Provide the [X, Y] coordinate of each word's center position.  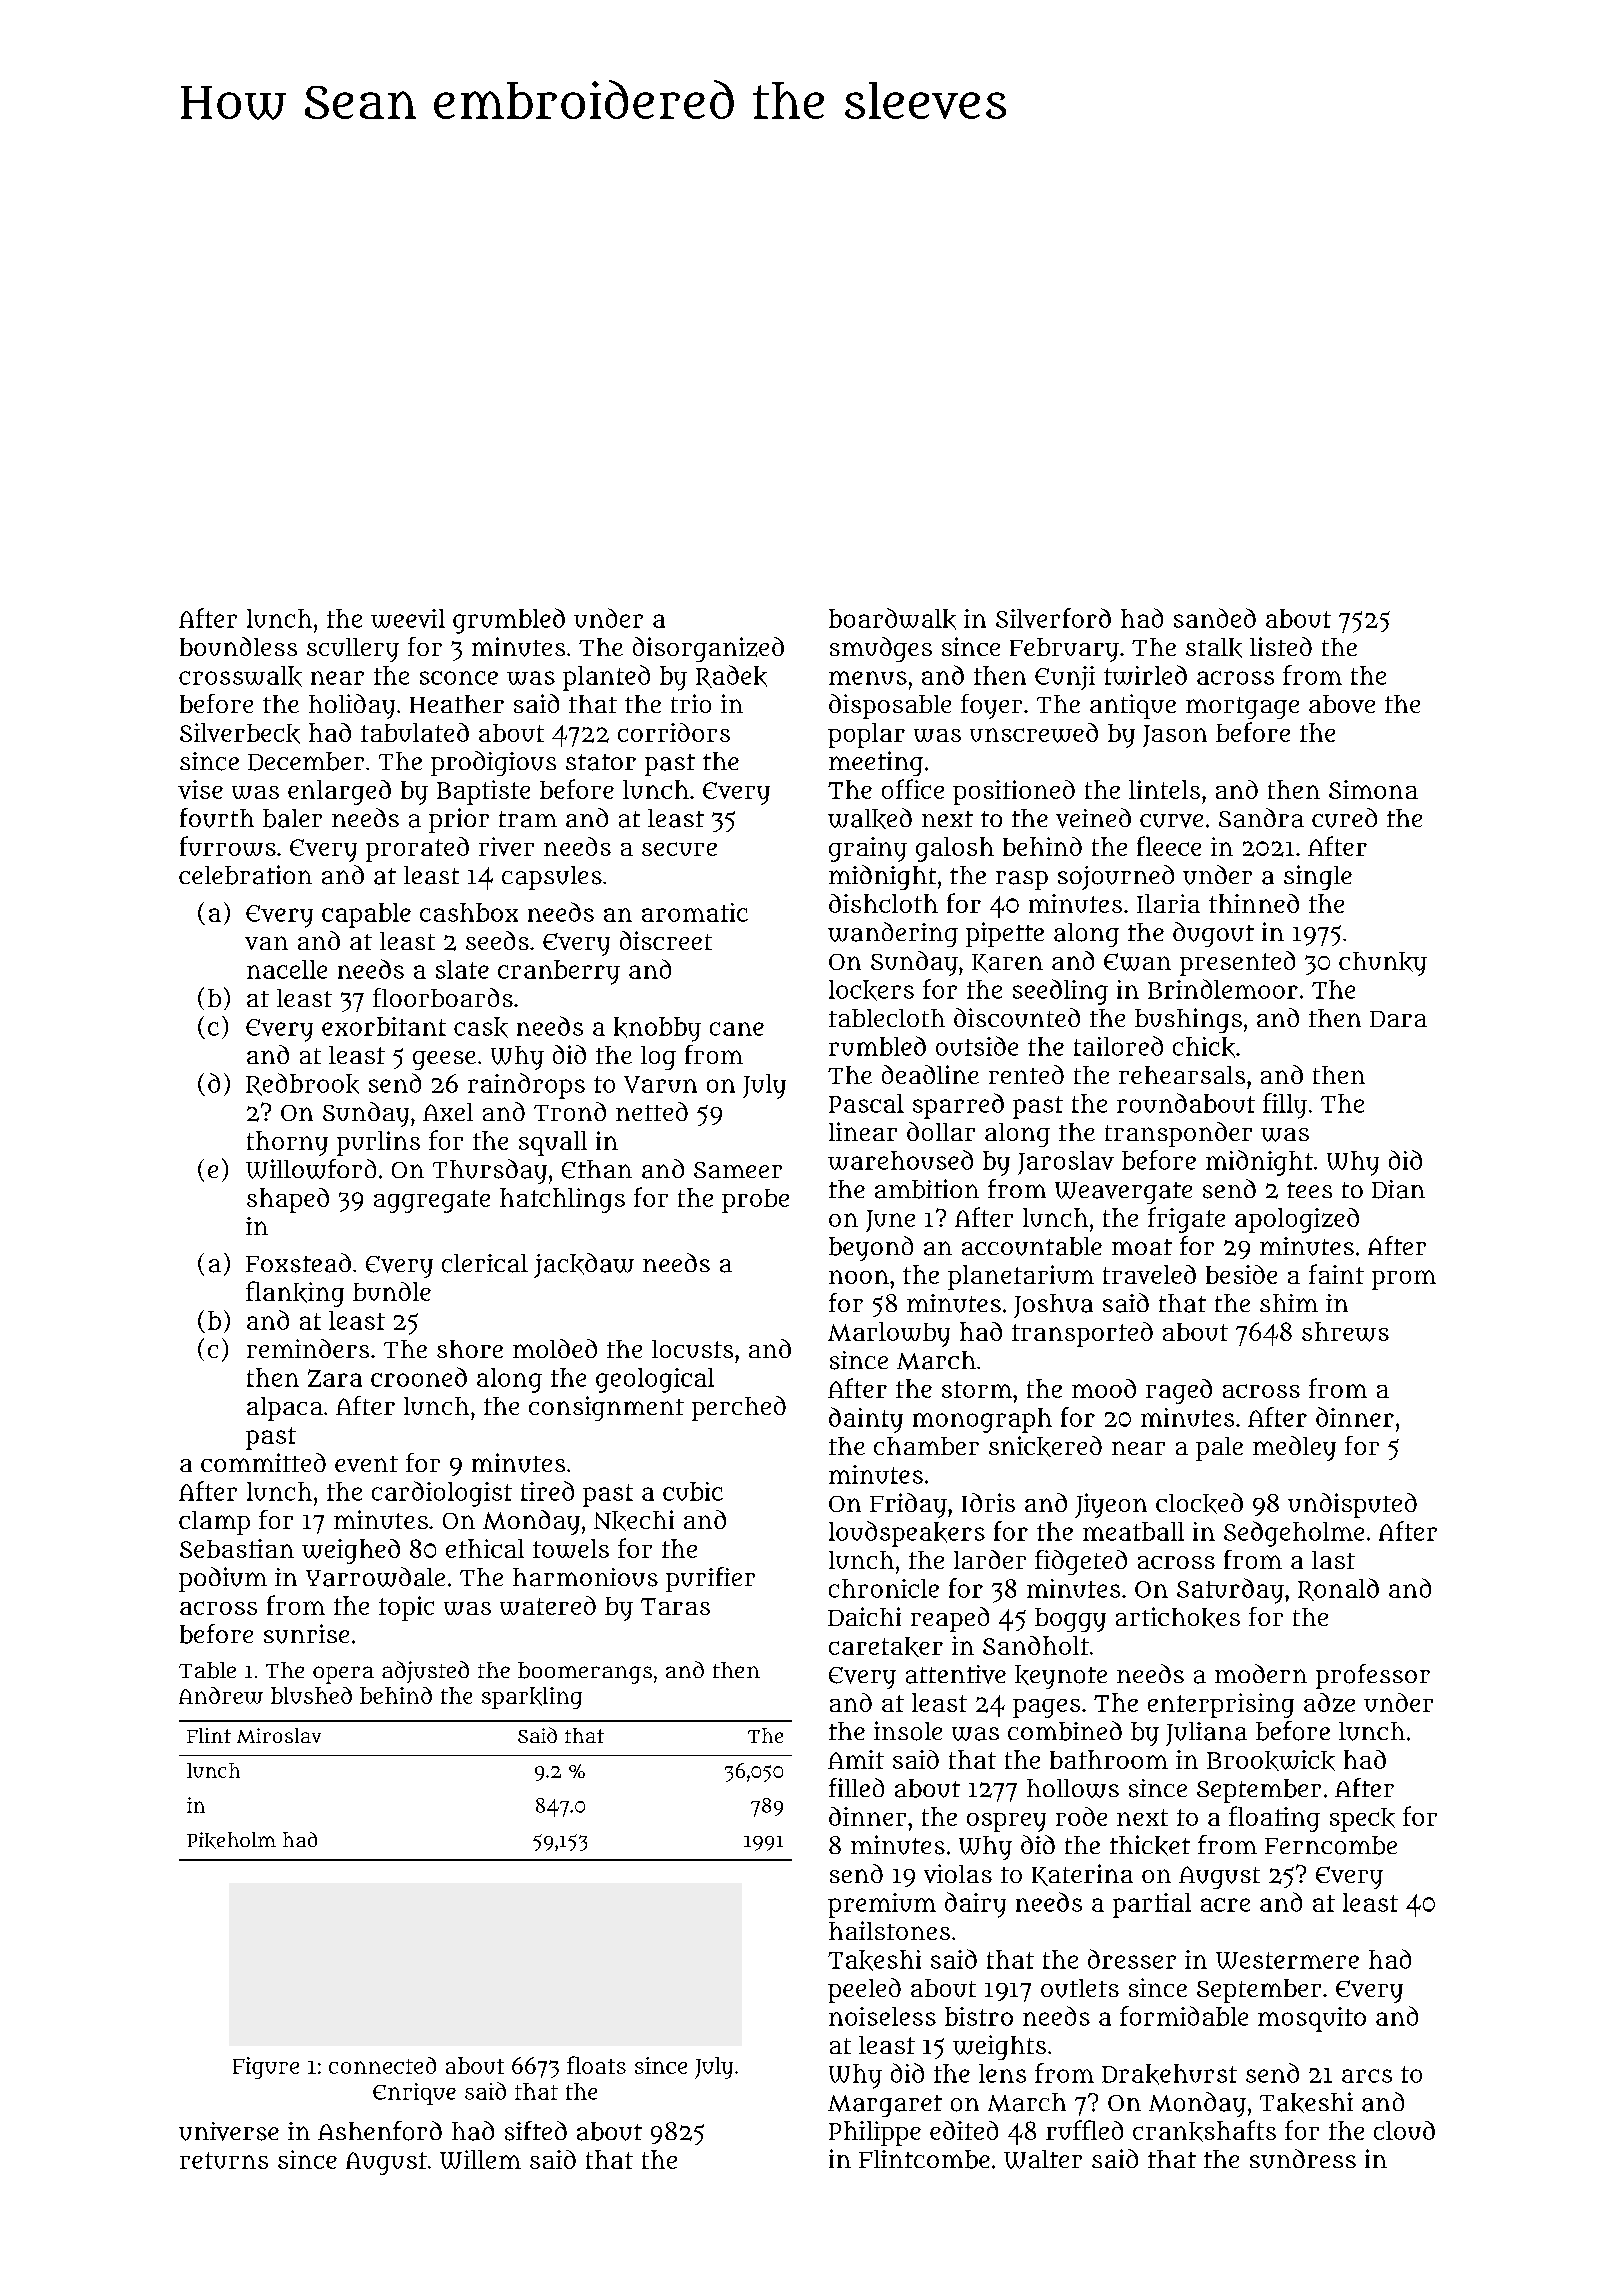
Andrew [221, 1695]
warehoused [900, 1160]
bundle [392, 1291]
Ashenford [380, 2131]
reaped [950, 1619]
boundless [238, 646]
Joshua [1053, 1306]
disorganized [708, 649]
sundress [1303, 2159]
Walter [1043, 2159]
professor [1373, 1676]
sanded [1215, 618]
